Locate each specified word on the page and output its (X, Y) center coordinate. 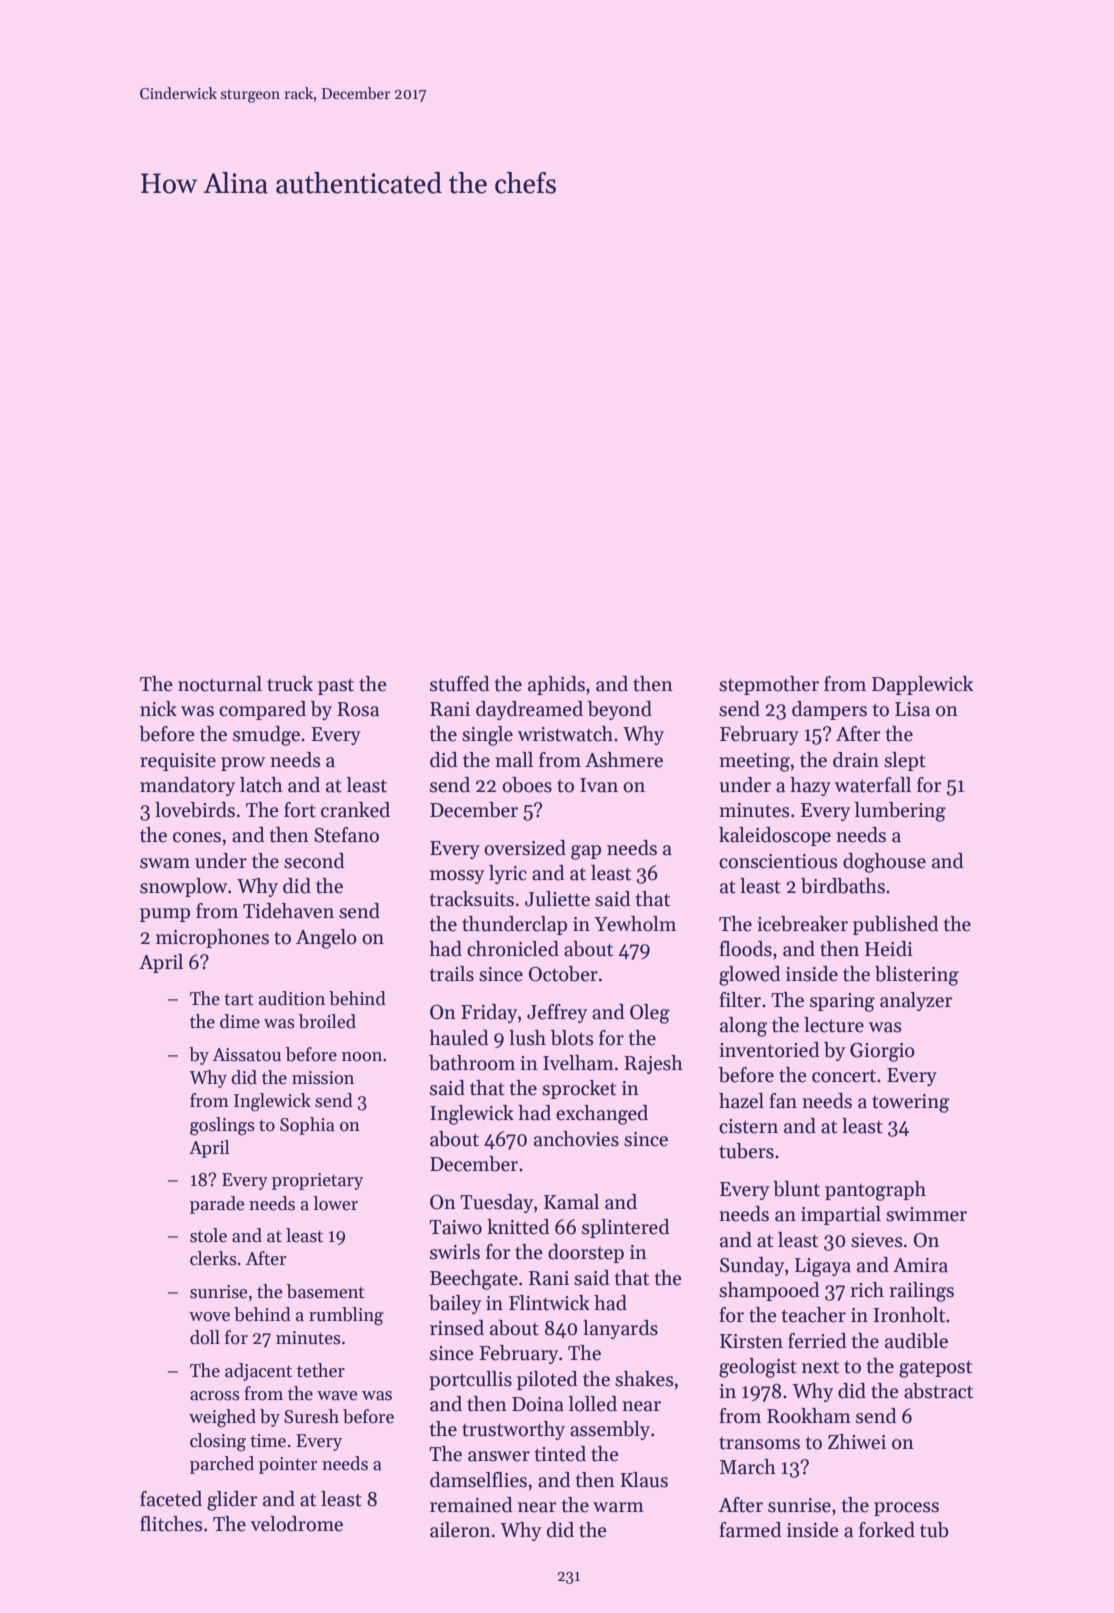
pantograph (875, 1191)
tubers (746, 1151)
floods (745, 949)
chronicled (513, 949)
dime (240, 1021)
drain (856, 760)
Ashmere (624, 760)
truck (290, 684)
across (215, 1396)
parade (217, 1205)
